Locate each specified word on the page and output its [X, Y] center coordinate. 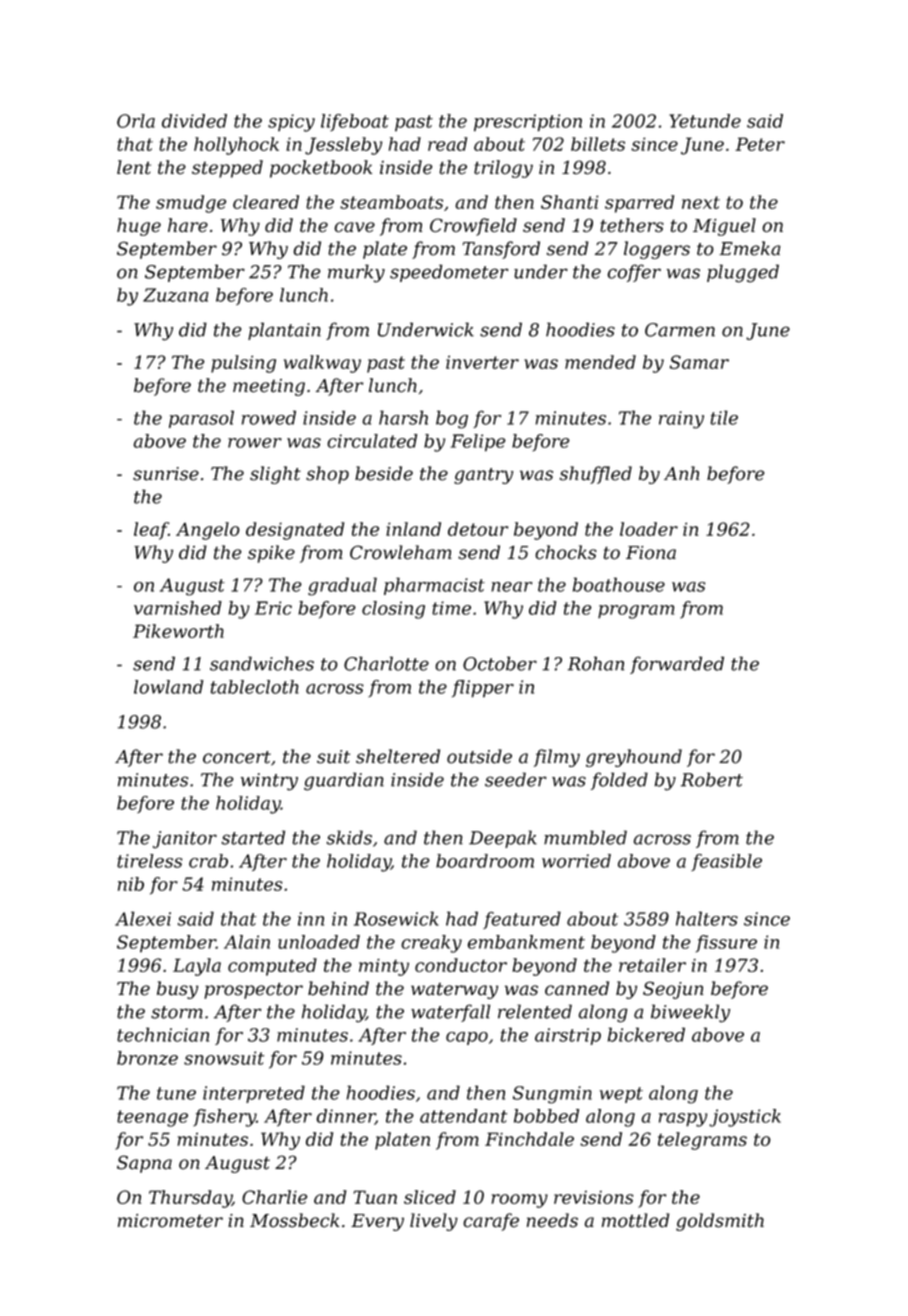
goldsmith [720, 1222]
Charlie [274, 1197]
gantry [483, 476]
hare [188, 225]
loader [649, 529]
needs [552, 1220]
